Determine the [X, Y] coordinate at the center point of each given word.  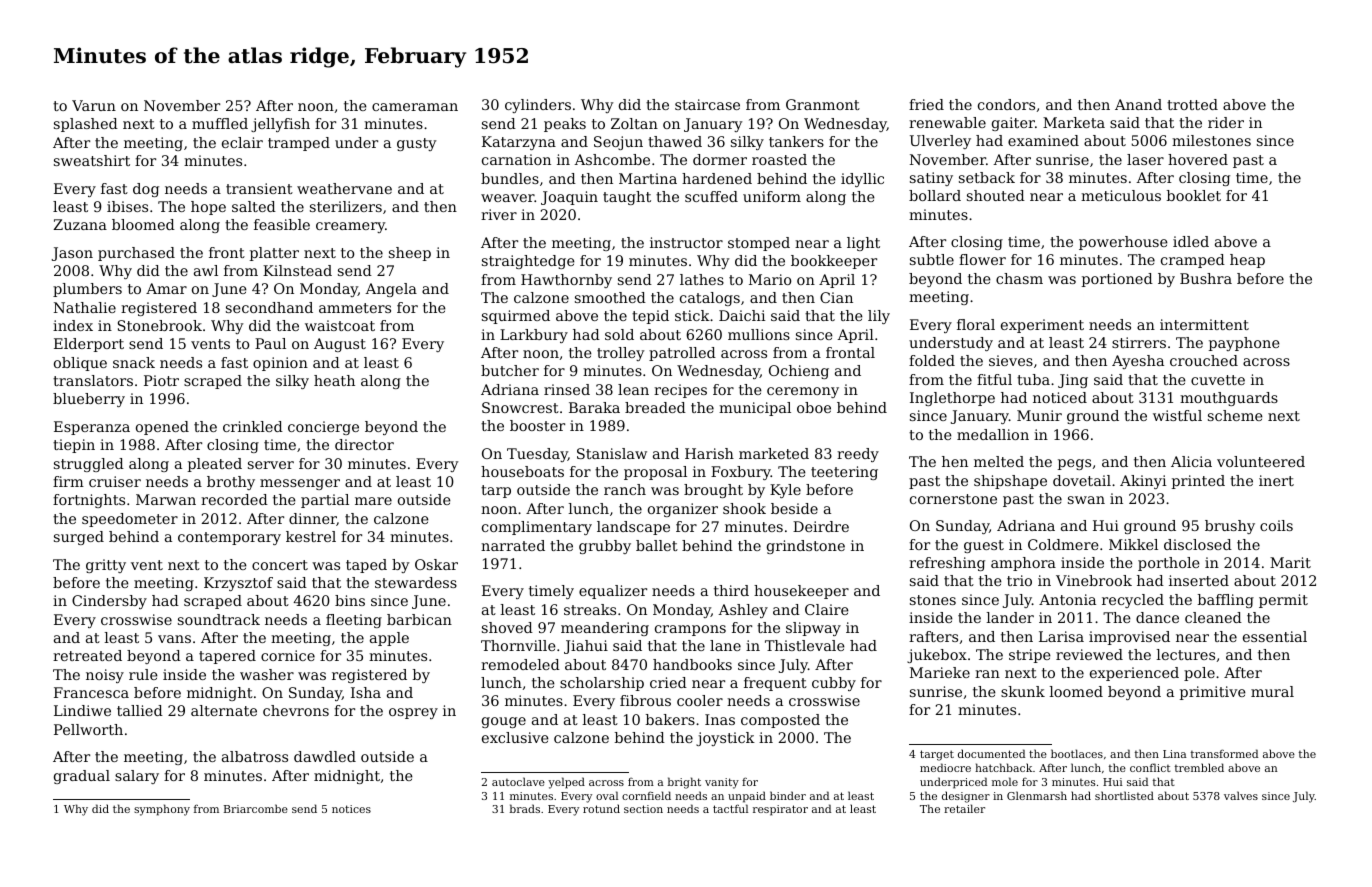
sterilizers [346, 206]
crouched [1204, 360]
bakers [670, 719]
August [340, 345]
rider [1226, 122]
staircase [707, 104]
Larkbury [534, 336]
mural [1272, 691]
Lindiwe [82, 710]
